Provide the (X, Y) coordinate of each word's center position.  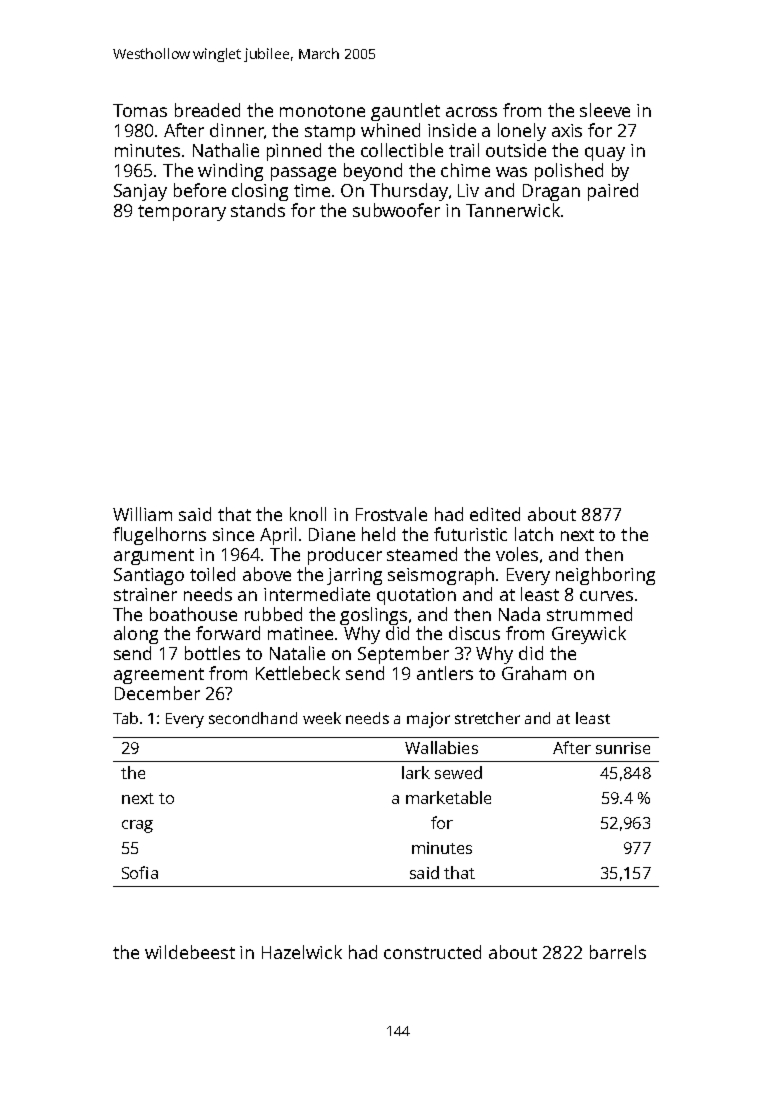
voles (517, 554)
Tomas (140, 110)
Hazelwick (302, 952)
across (471, 112)
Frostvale (391, 514)
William (142, 514)
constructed (432, 952)
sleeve (605, 110)
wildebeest (190, 952)
